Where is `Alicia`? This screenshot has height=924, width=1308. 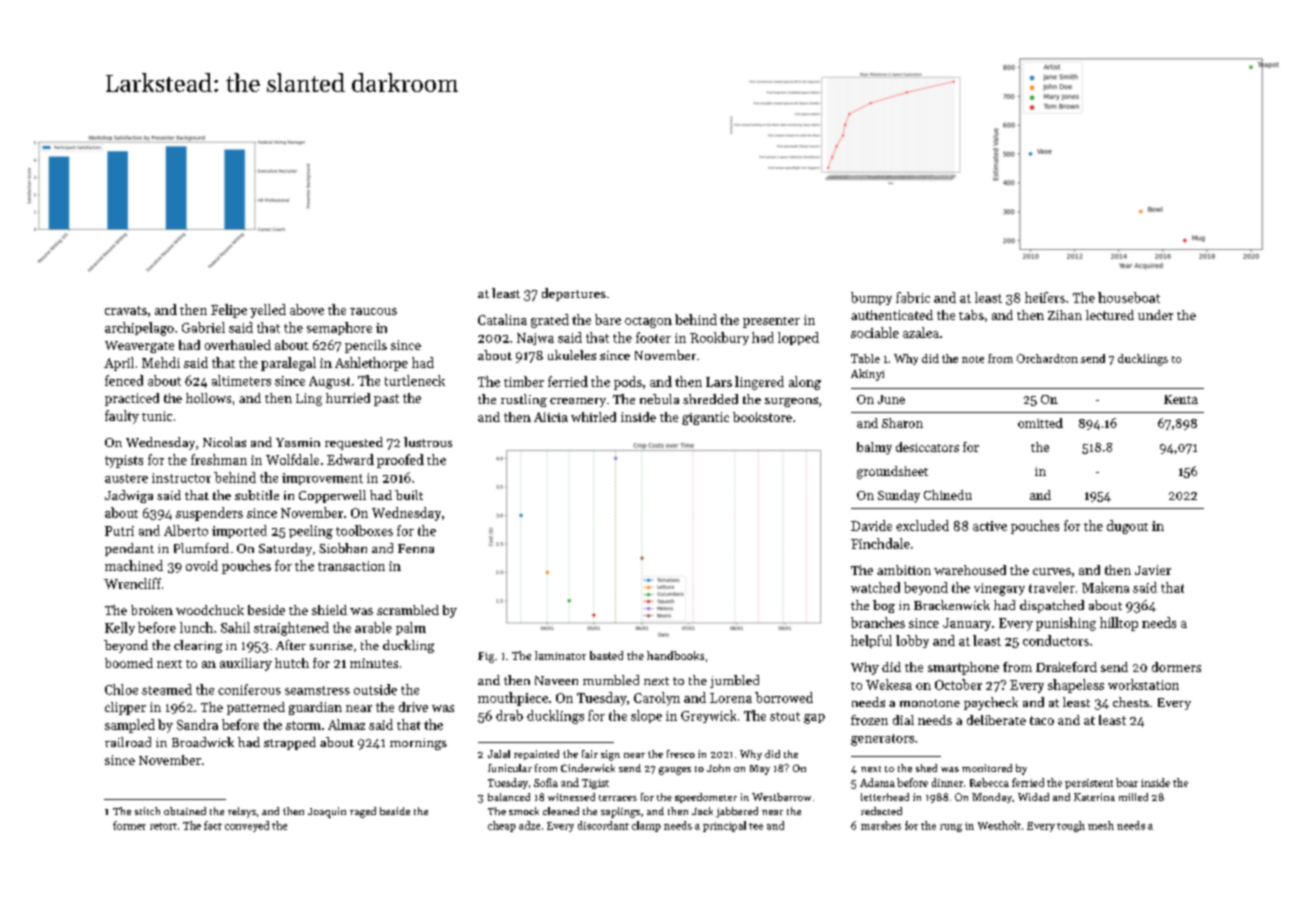 Alicia is located at coordinates (551, 417).
